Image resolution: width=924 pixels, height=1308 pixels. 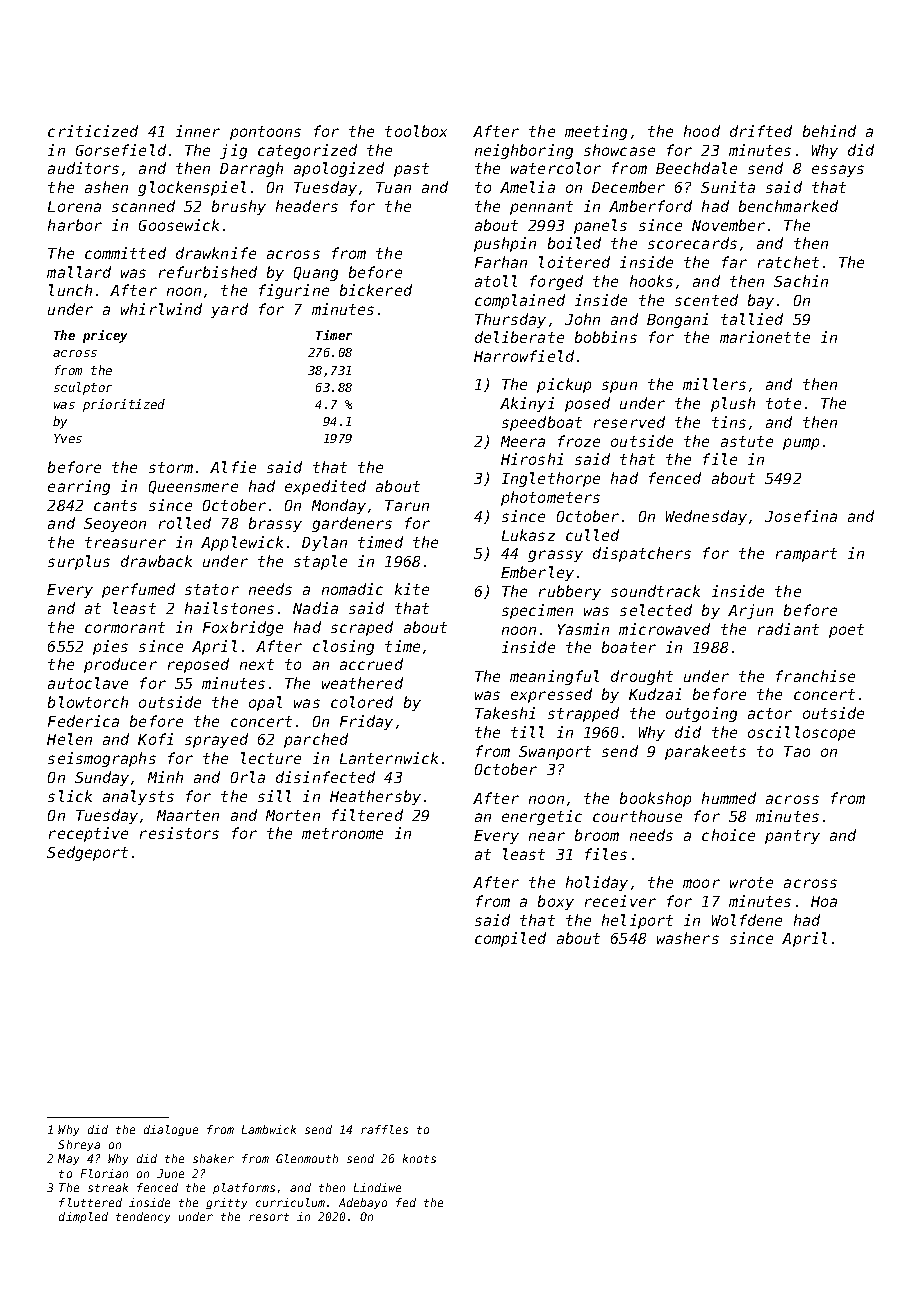 I want to click on hood, so click(x=702, y=131).
